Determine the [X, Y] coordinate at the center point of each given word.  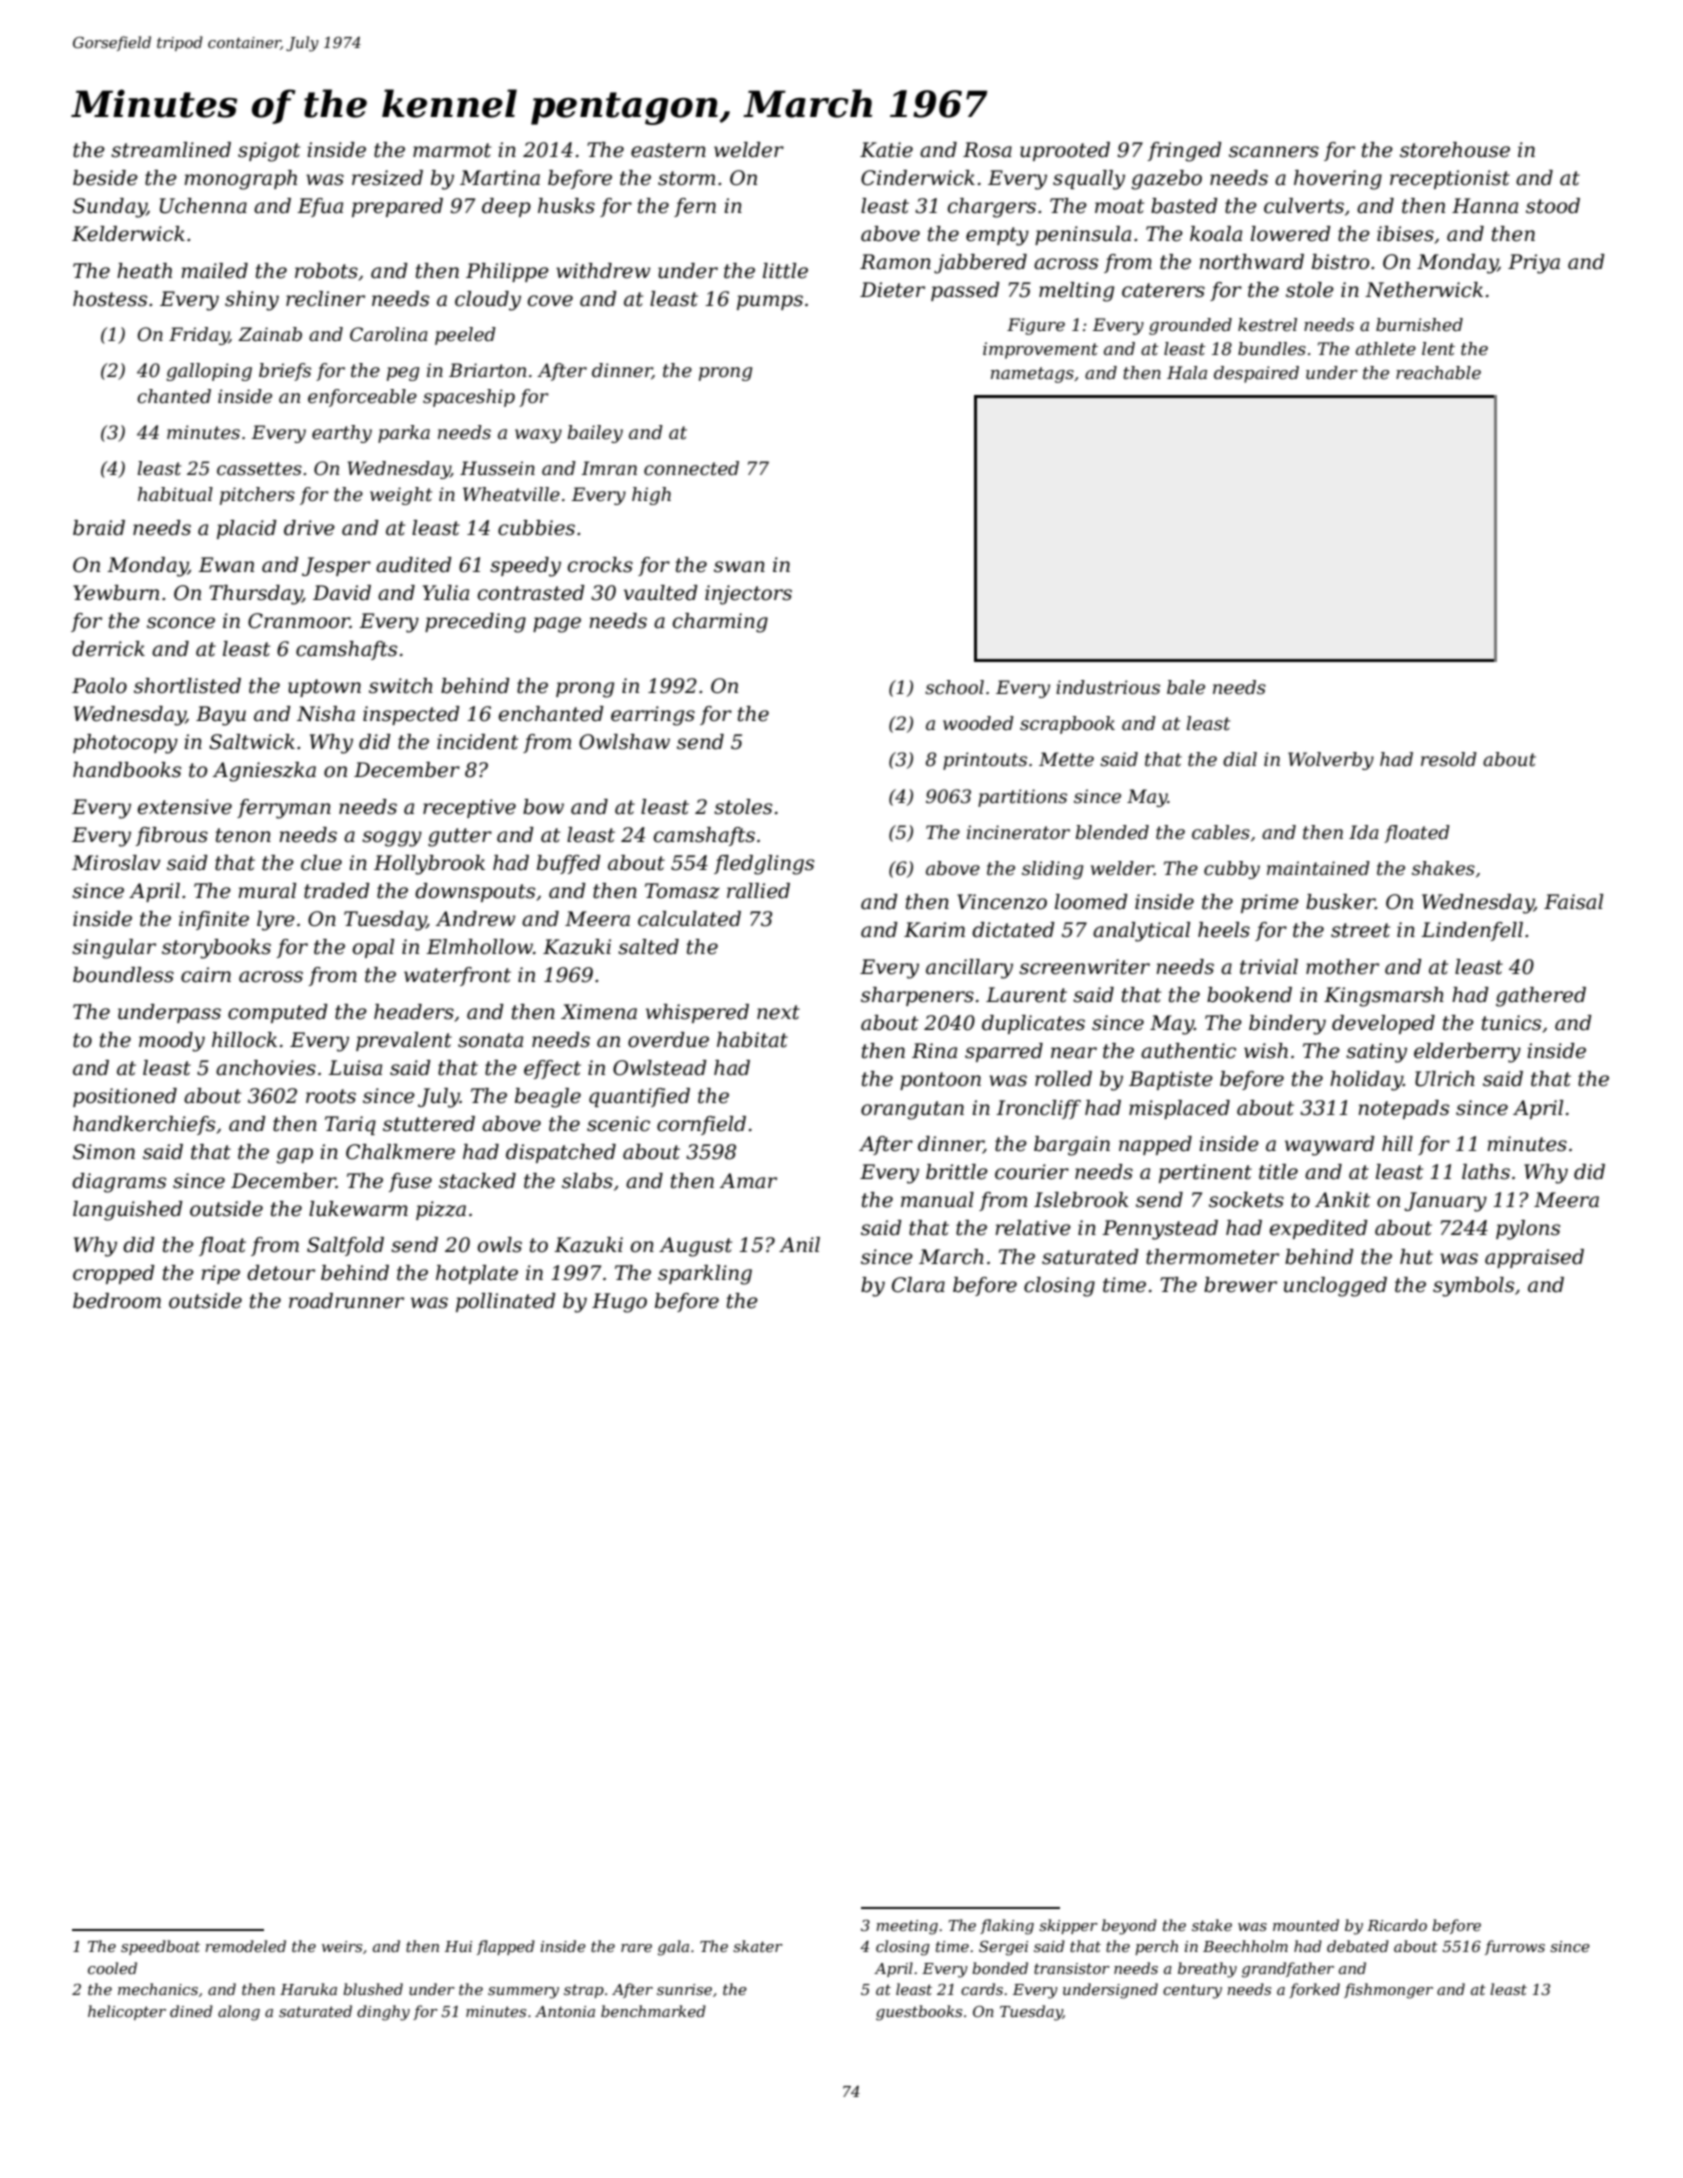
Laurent [1026, 995]
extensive [185, 807]
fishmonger [1388, 1991]
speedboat [160, 1947]
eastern [668, 150]
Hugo [619, 1303]
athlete [1386, 349]
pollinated [506, 1302]
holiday [1366, 1081]
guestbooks [919, 2013]
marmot [452, 150]
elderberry [1467, 1053]
